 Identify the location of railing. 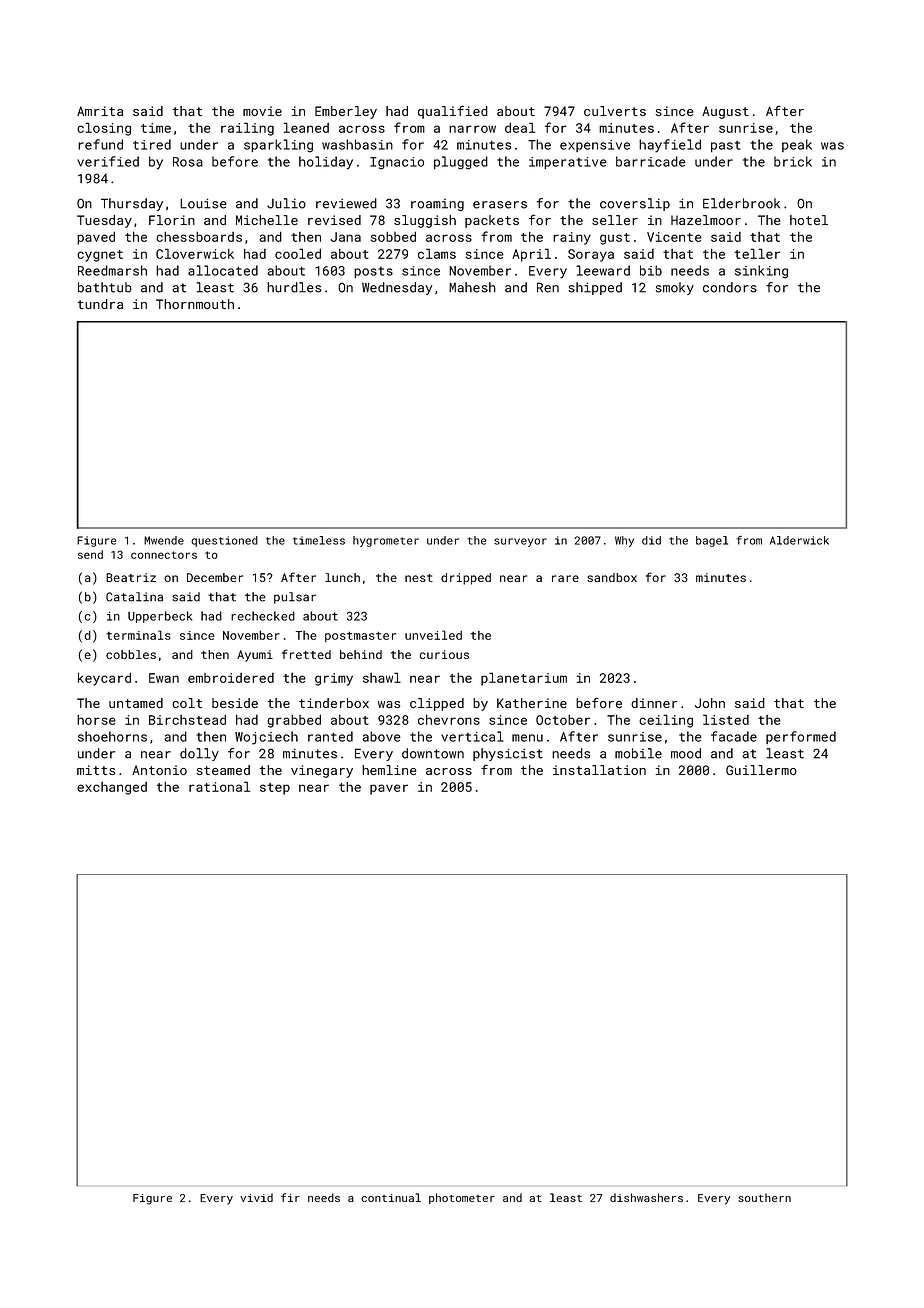
(247, 129).
